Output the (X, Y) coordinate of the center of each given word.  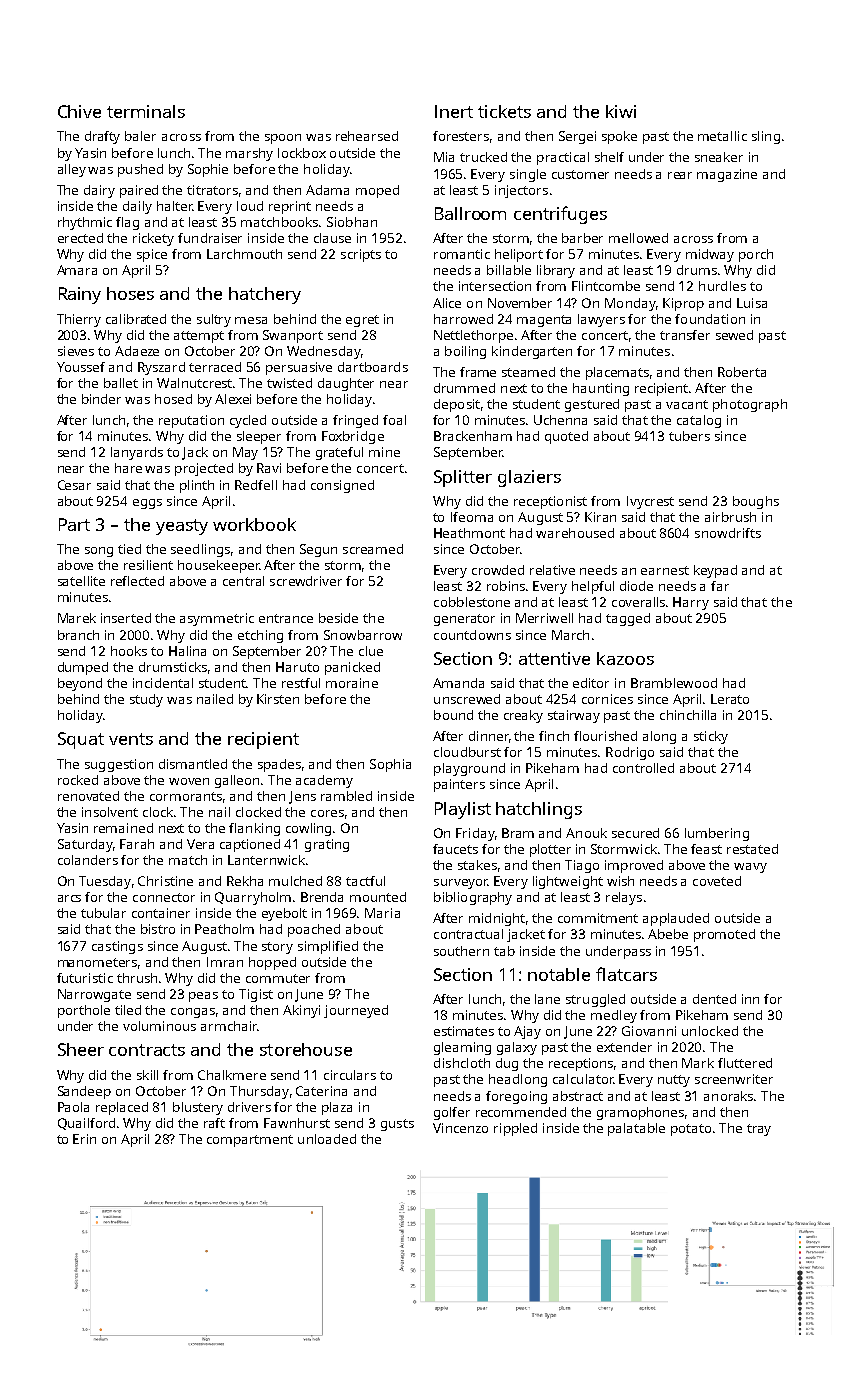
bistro (158, 929)
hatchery (265, 295)
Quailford (86, 1124)
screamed (373, 549)
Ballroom (470, 213)
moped (377, 191)
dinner (489, 736)
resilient (148, 565)
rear (680, 175)
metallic (722, 136)
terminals (146, 111)
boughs (756, 502)
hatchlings (539, 810)
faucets (455, 849)
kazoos (625, 658)
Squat (81, 740)
